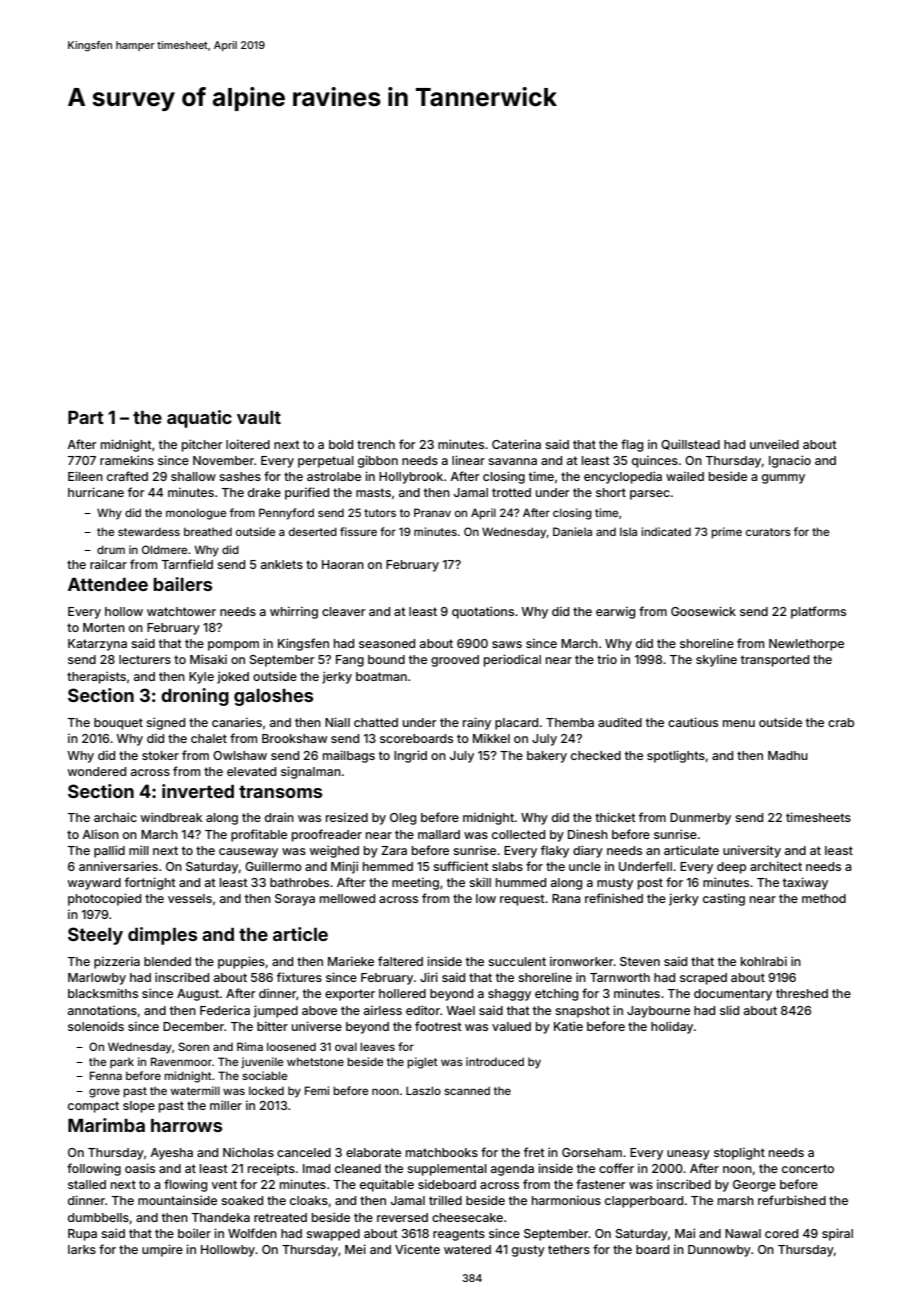  I want to click on shaggy, so click(509, 995).
